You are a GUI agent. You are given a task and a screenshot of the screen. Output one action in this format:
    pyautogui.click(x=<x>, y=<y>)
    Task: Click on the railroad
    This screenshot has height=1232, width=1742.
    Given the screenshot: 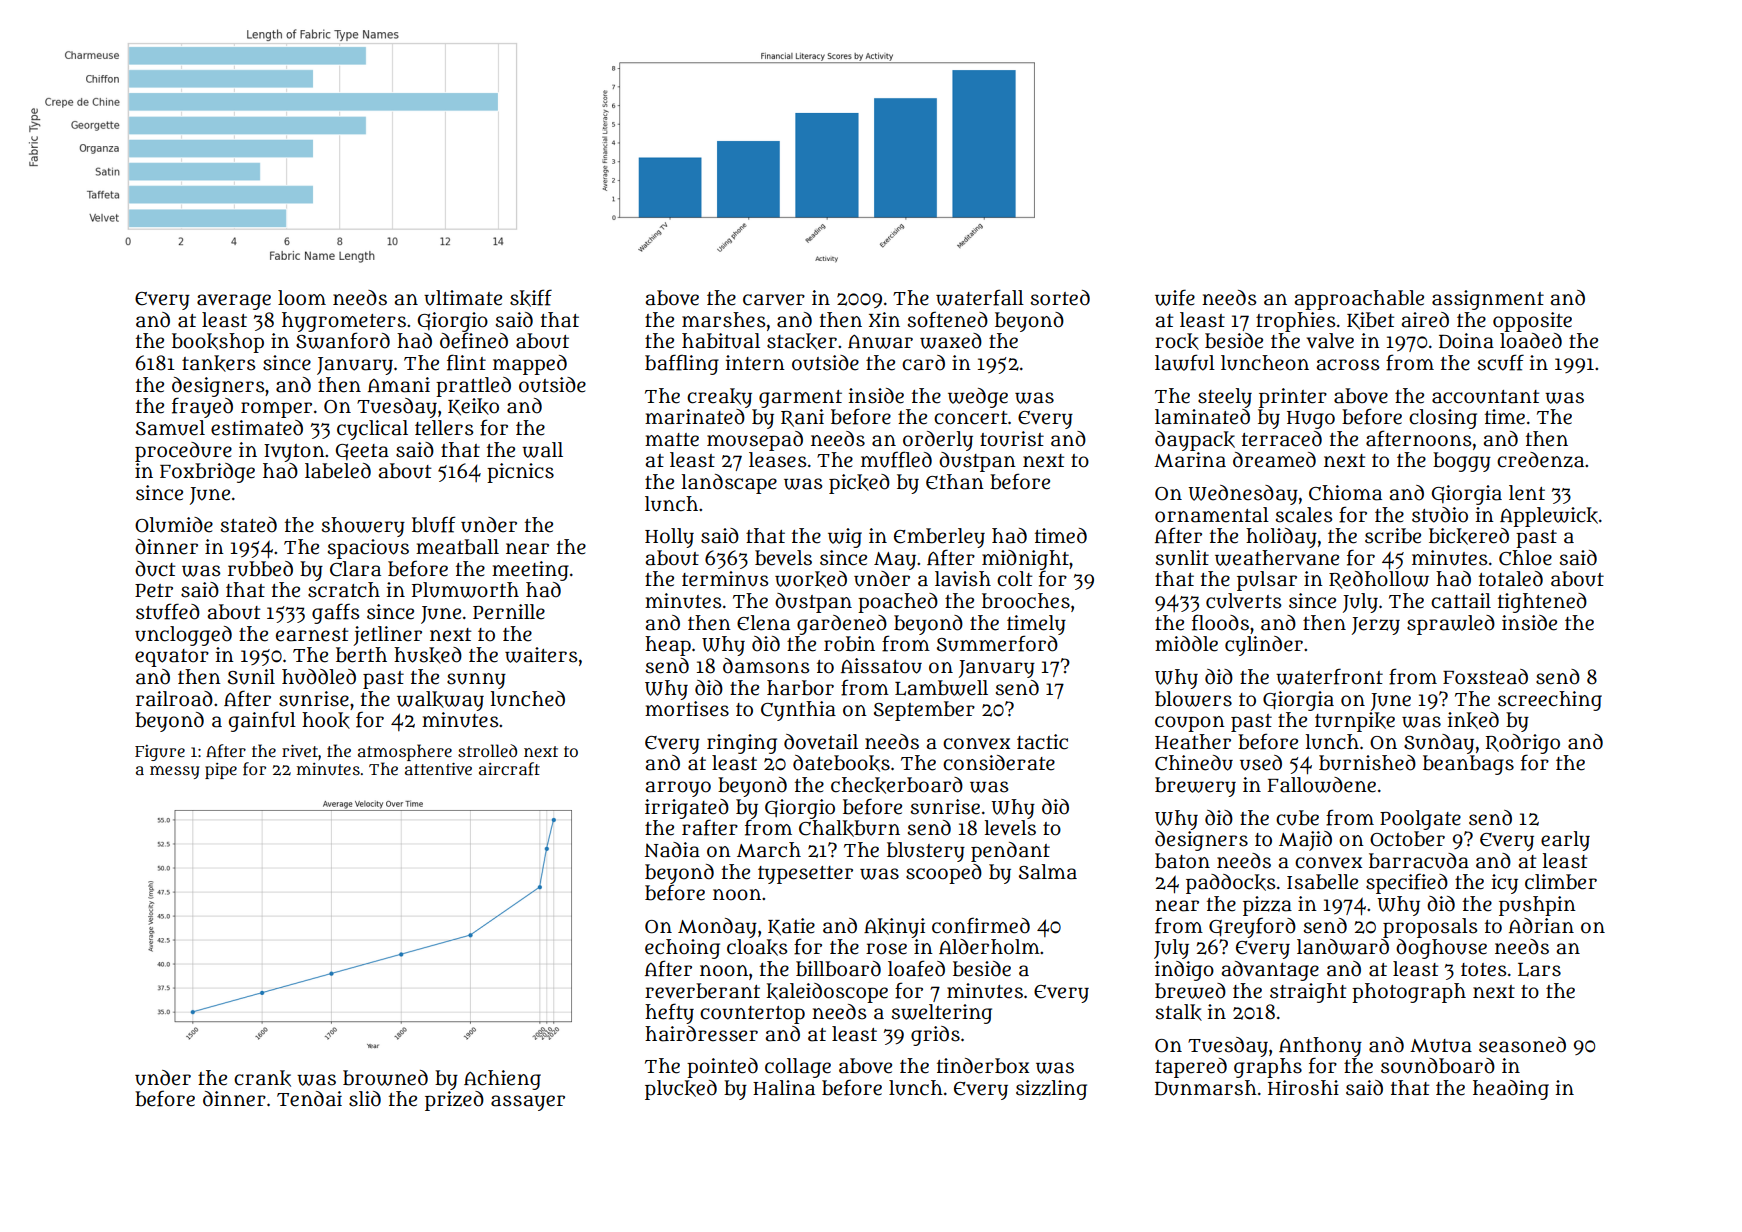 What is the action you would take?
    pyautogui.click(x=174, y=699)
